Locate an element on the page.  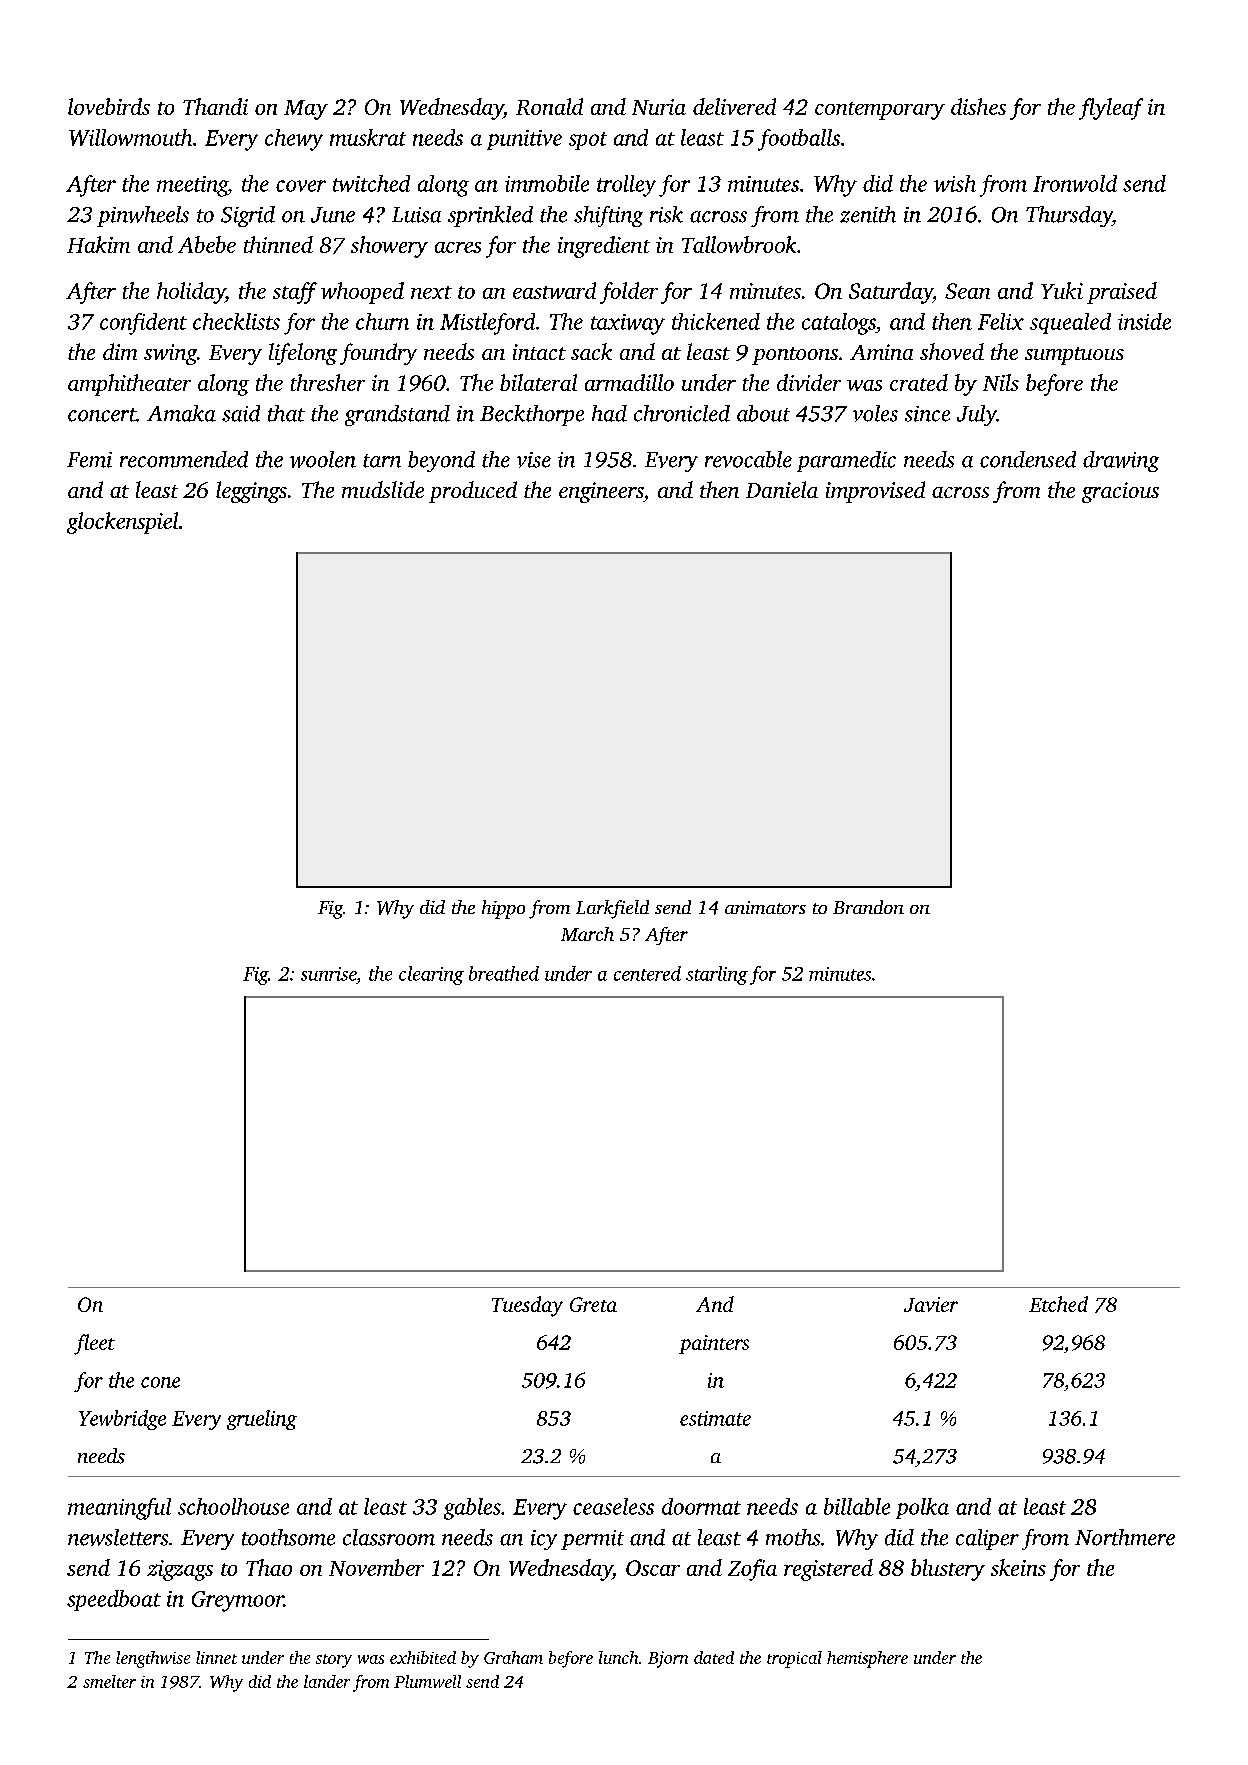
armadillo is located at coordinates (629, 382).
